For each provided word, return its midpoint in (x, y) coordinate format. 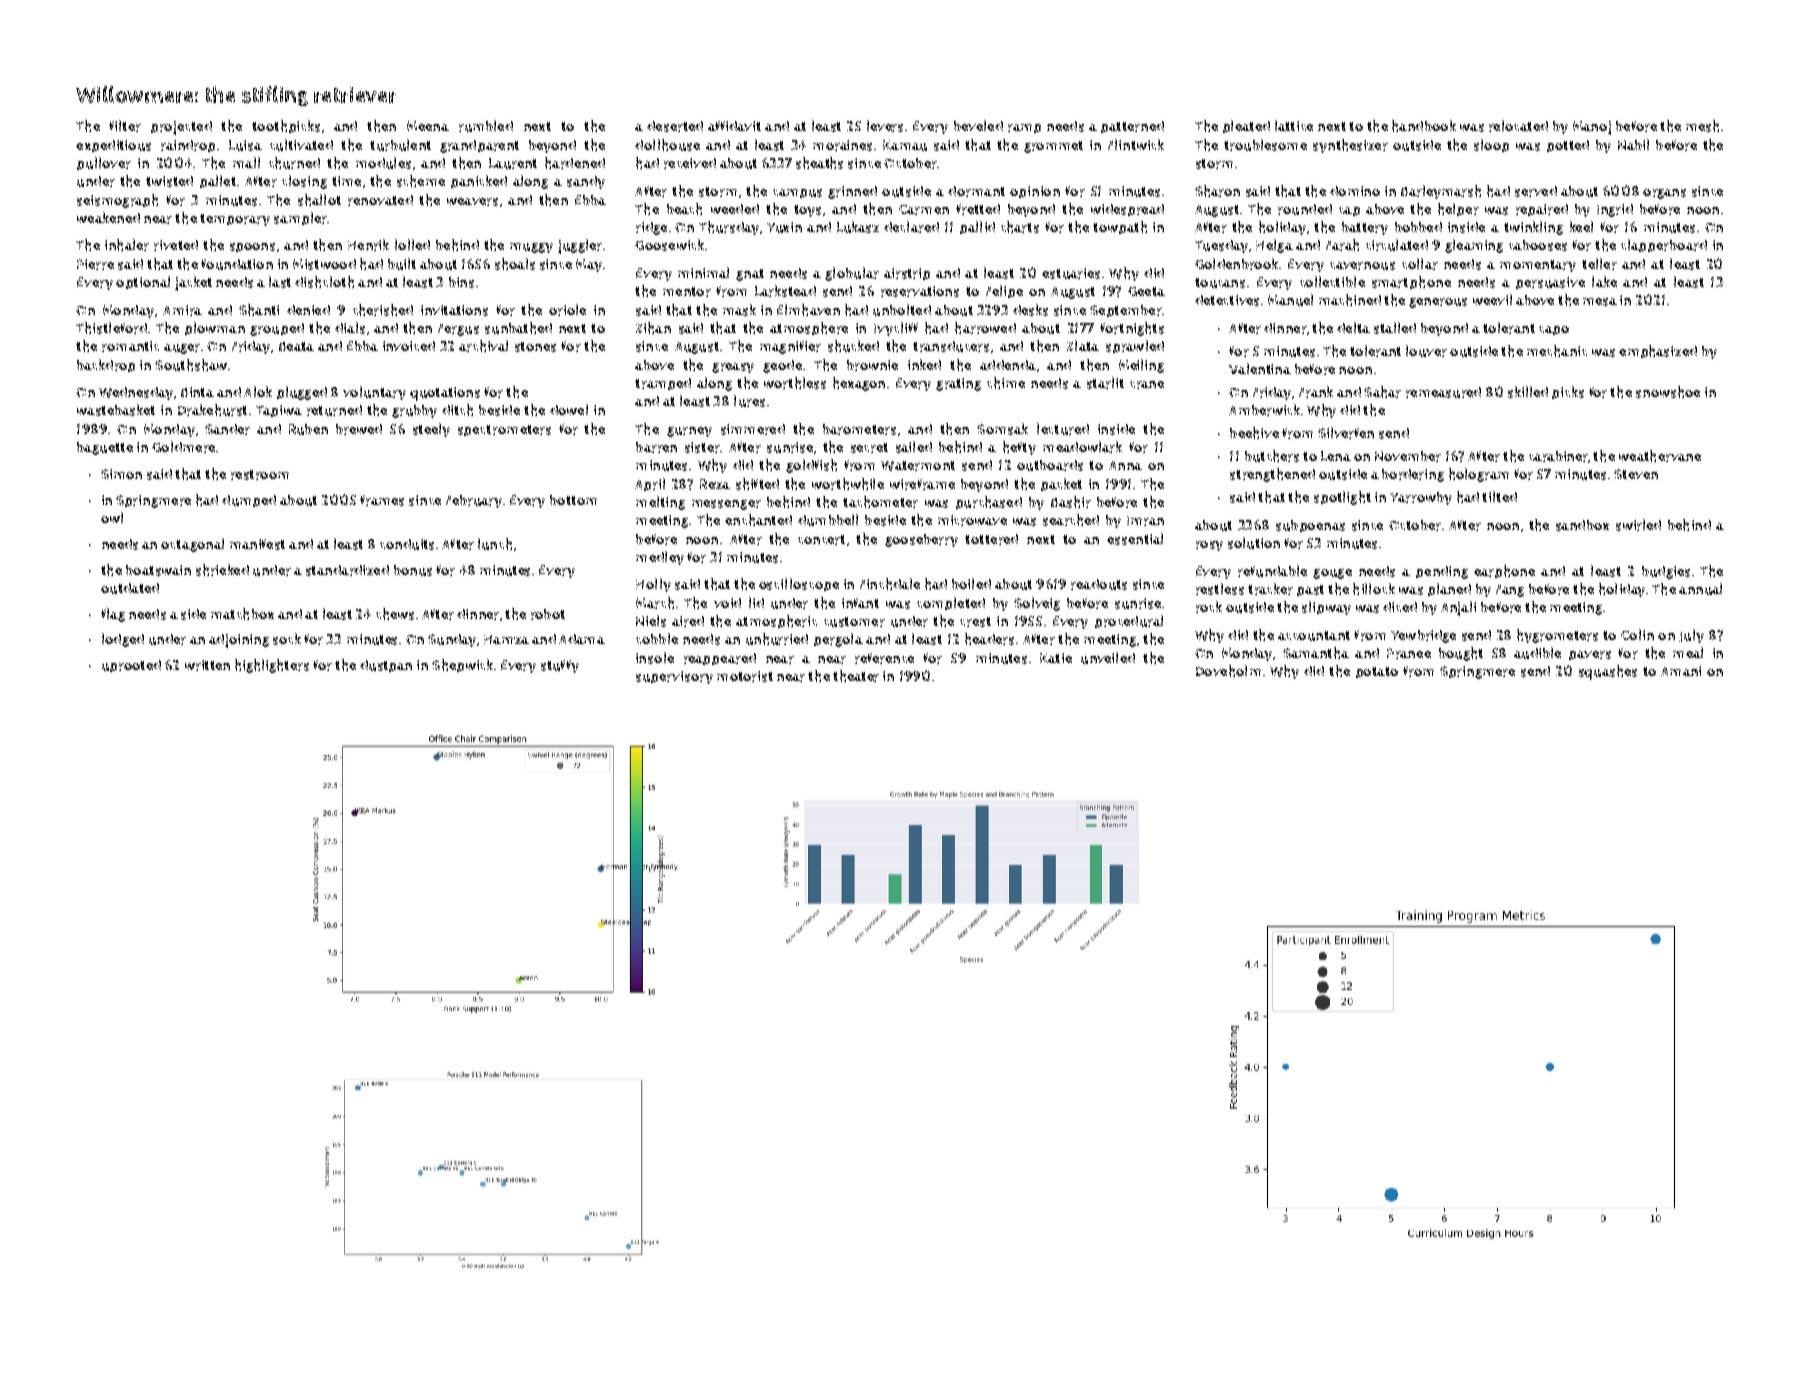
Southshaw (191, 365)
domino (1355, 191)
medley (660, 558)
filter (125, 126)
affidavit (734, 126)
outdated (130, 588)
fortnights (1132, 329)
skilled (1528, 392)
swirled (1638, 525)
